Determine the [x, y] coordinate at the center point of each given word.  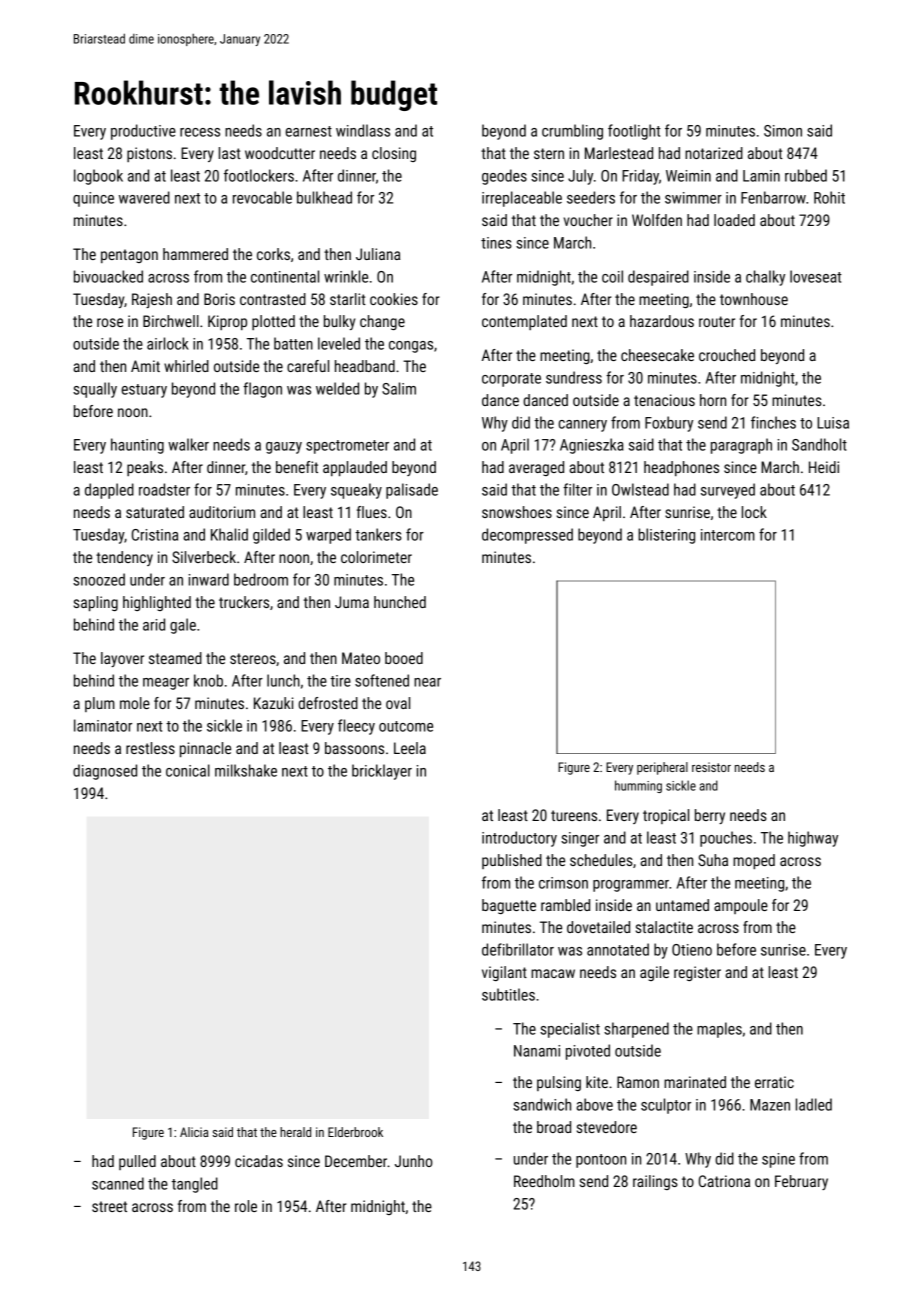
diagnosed [105, 772]
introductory [519, 839]
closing [394, 154]
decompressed [527, 536]
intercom [728, 535]
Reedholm [544, 1181]
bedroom [261, 579]
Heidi [824, 467]
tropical [666, 816]
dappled [109, 491]
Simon [783, 131]
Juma [352, 602]
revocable [262, 197]
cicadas [259, 1161]
